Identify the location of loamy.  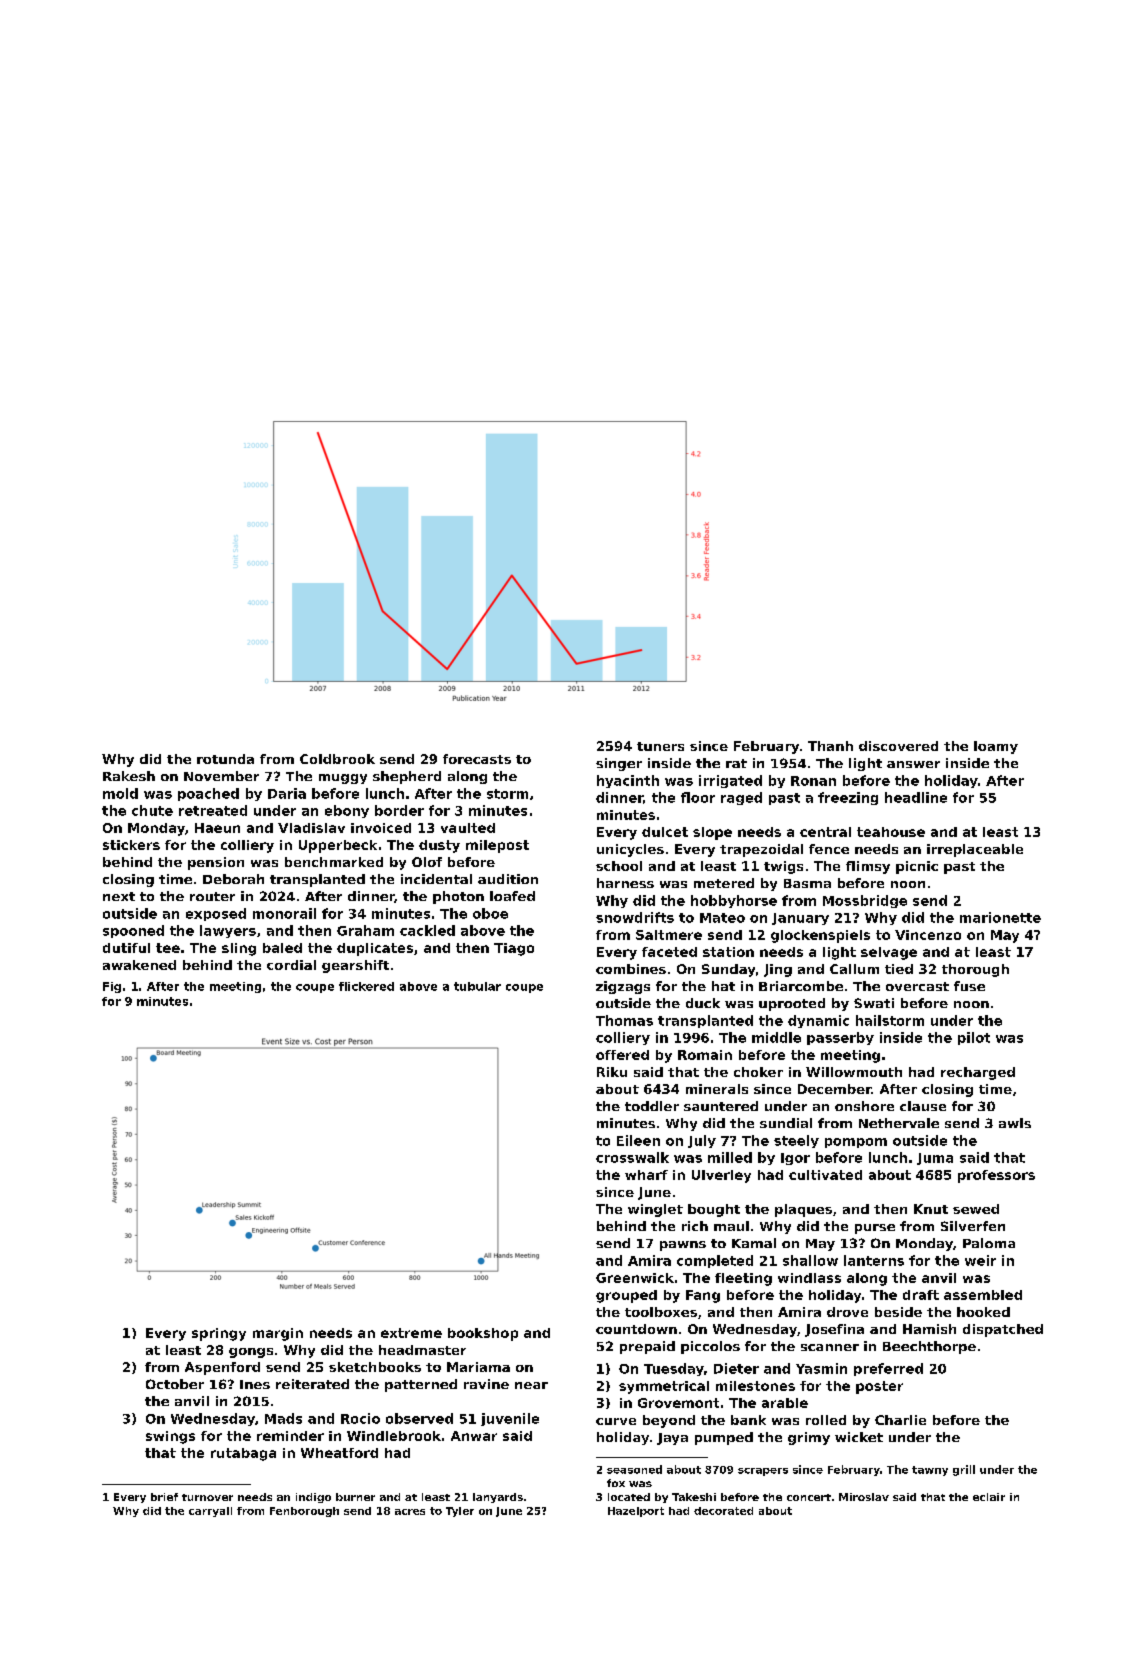
(996, 747).
